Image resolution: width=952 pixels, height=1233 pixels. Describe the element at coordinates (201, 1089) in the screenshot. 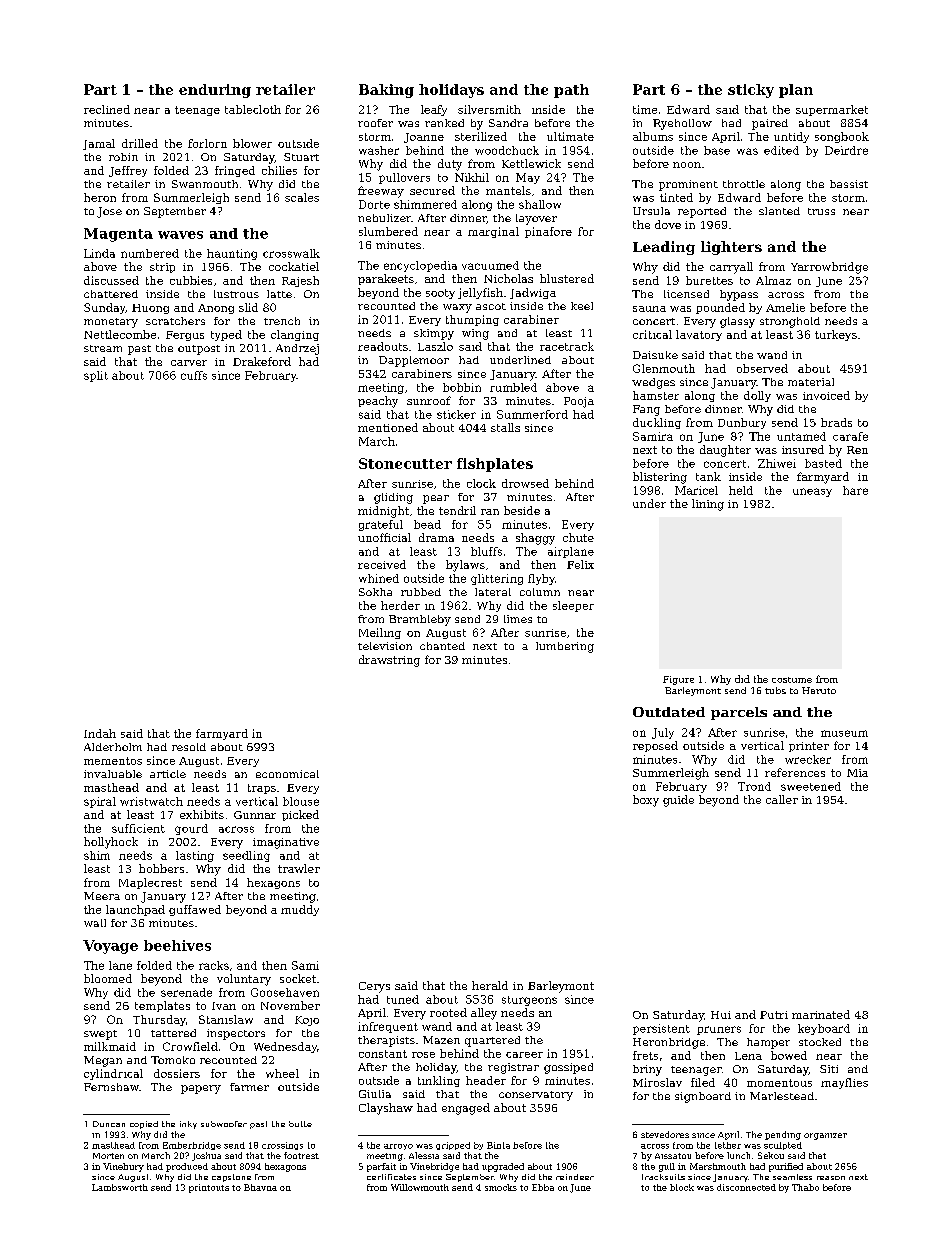

I see `papery` at that location.
